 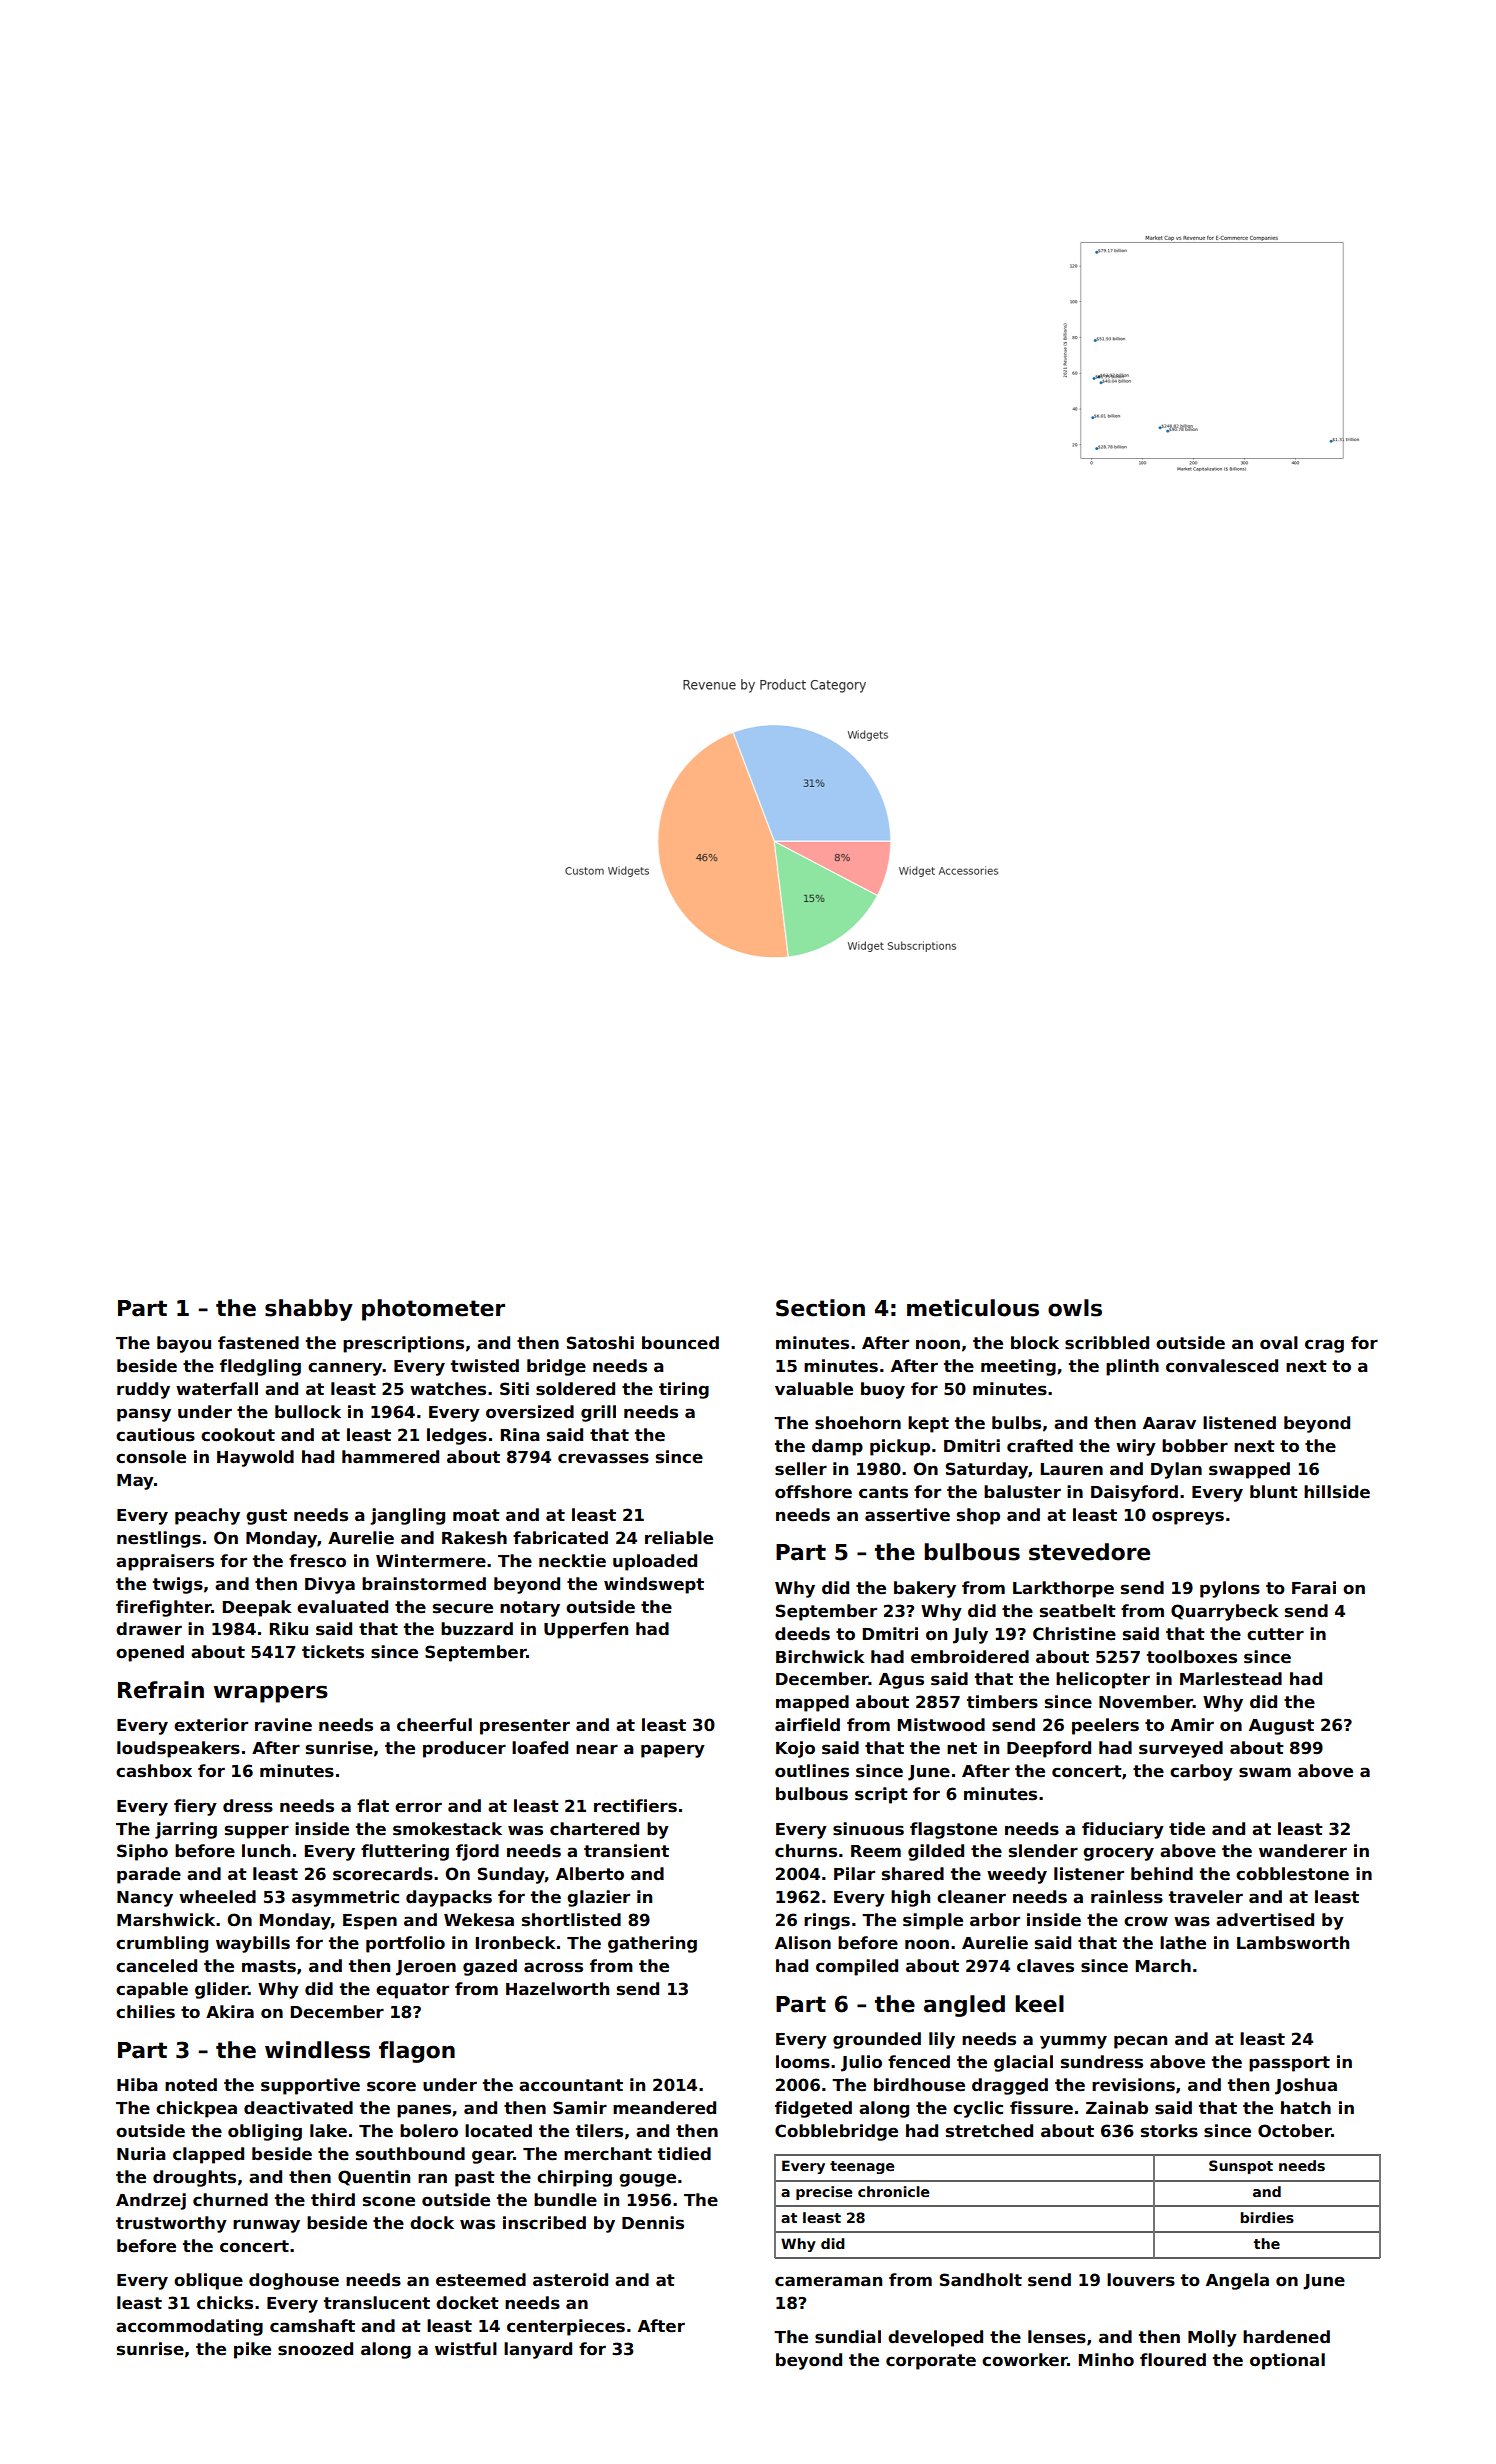 I want to click on masts, so click(x=269, y=1966).
